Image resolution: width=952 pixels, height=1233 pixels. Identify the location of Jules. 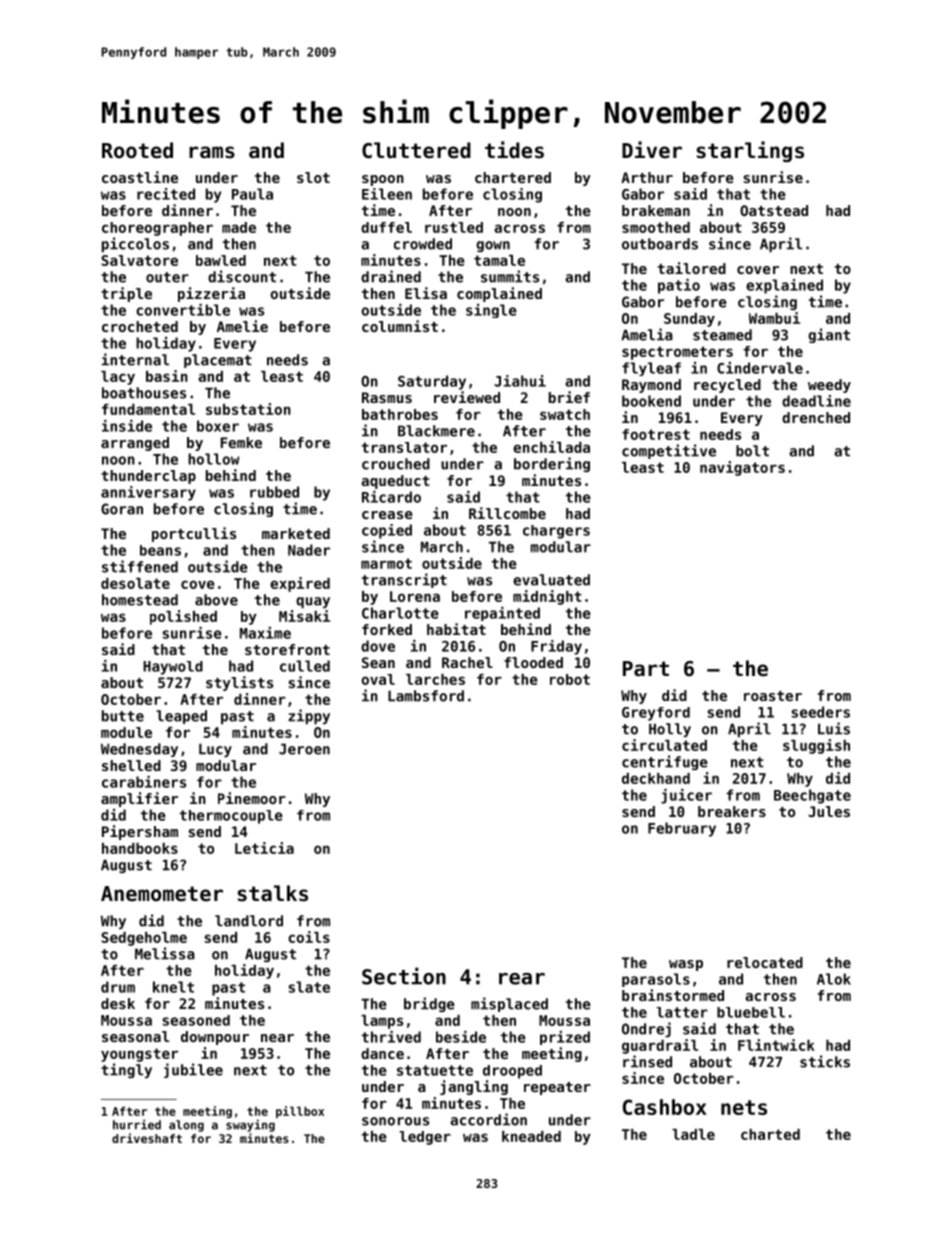
(829, 811).
